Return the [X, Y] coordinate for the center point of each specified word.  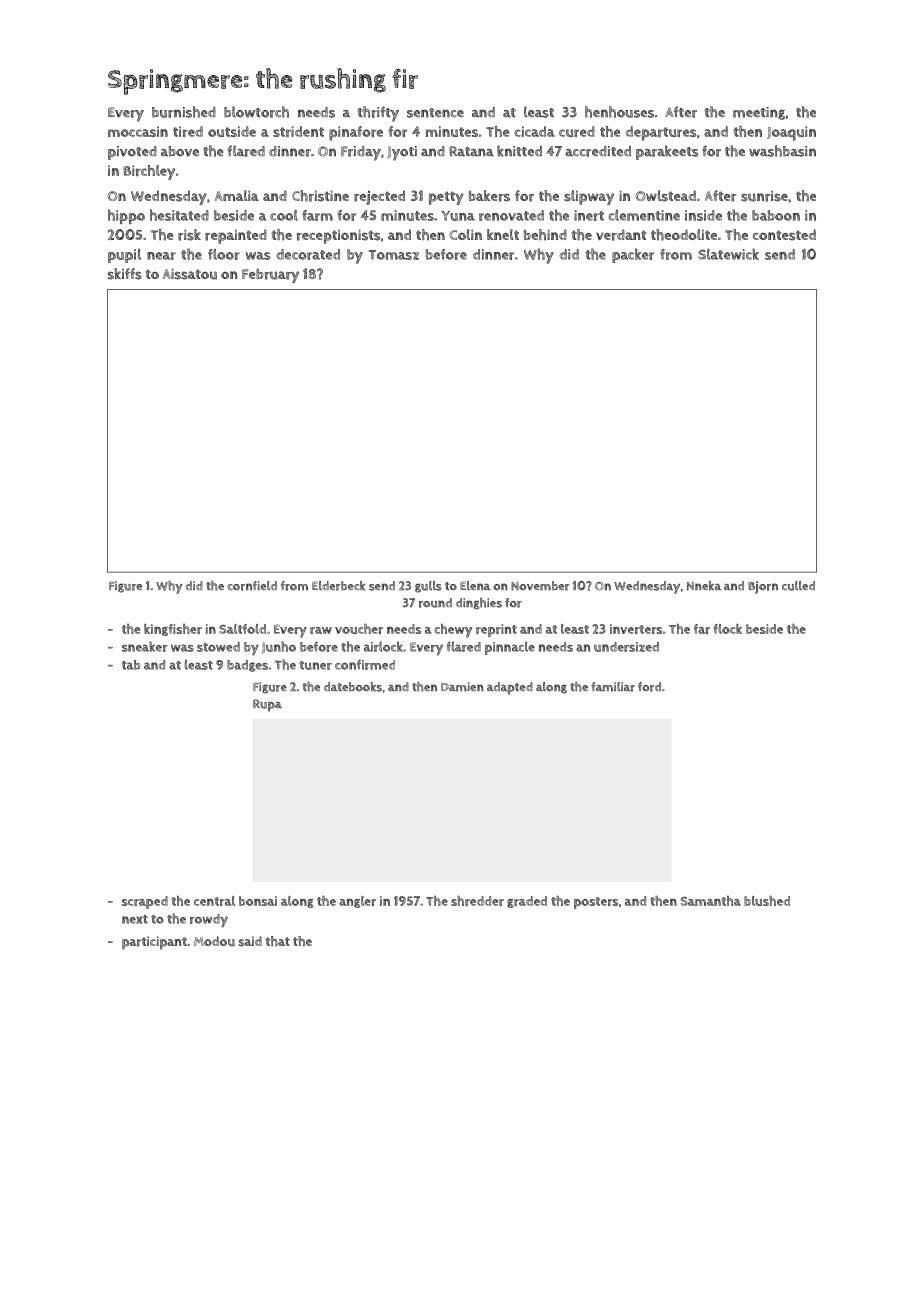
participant [154, 943]
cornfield [252, 586]
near [161, 256]
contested [784, 235]
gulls [428, 587]
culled [798, 586]
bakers [489, 196]
